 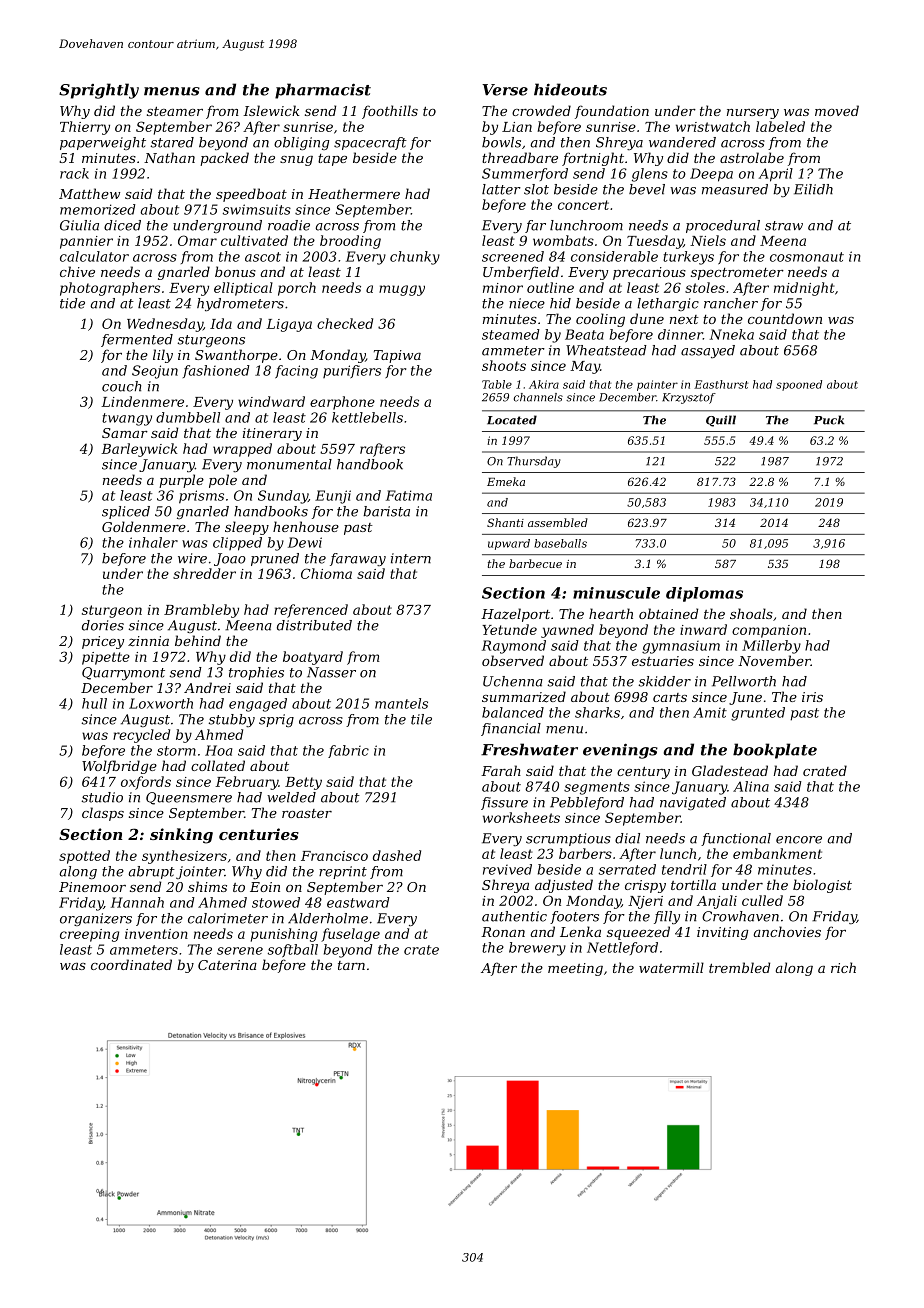 What do you see at coordinates (141, 736) in the image?
I see `recycled` at bounding box center [141, 736].
